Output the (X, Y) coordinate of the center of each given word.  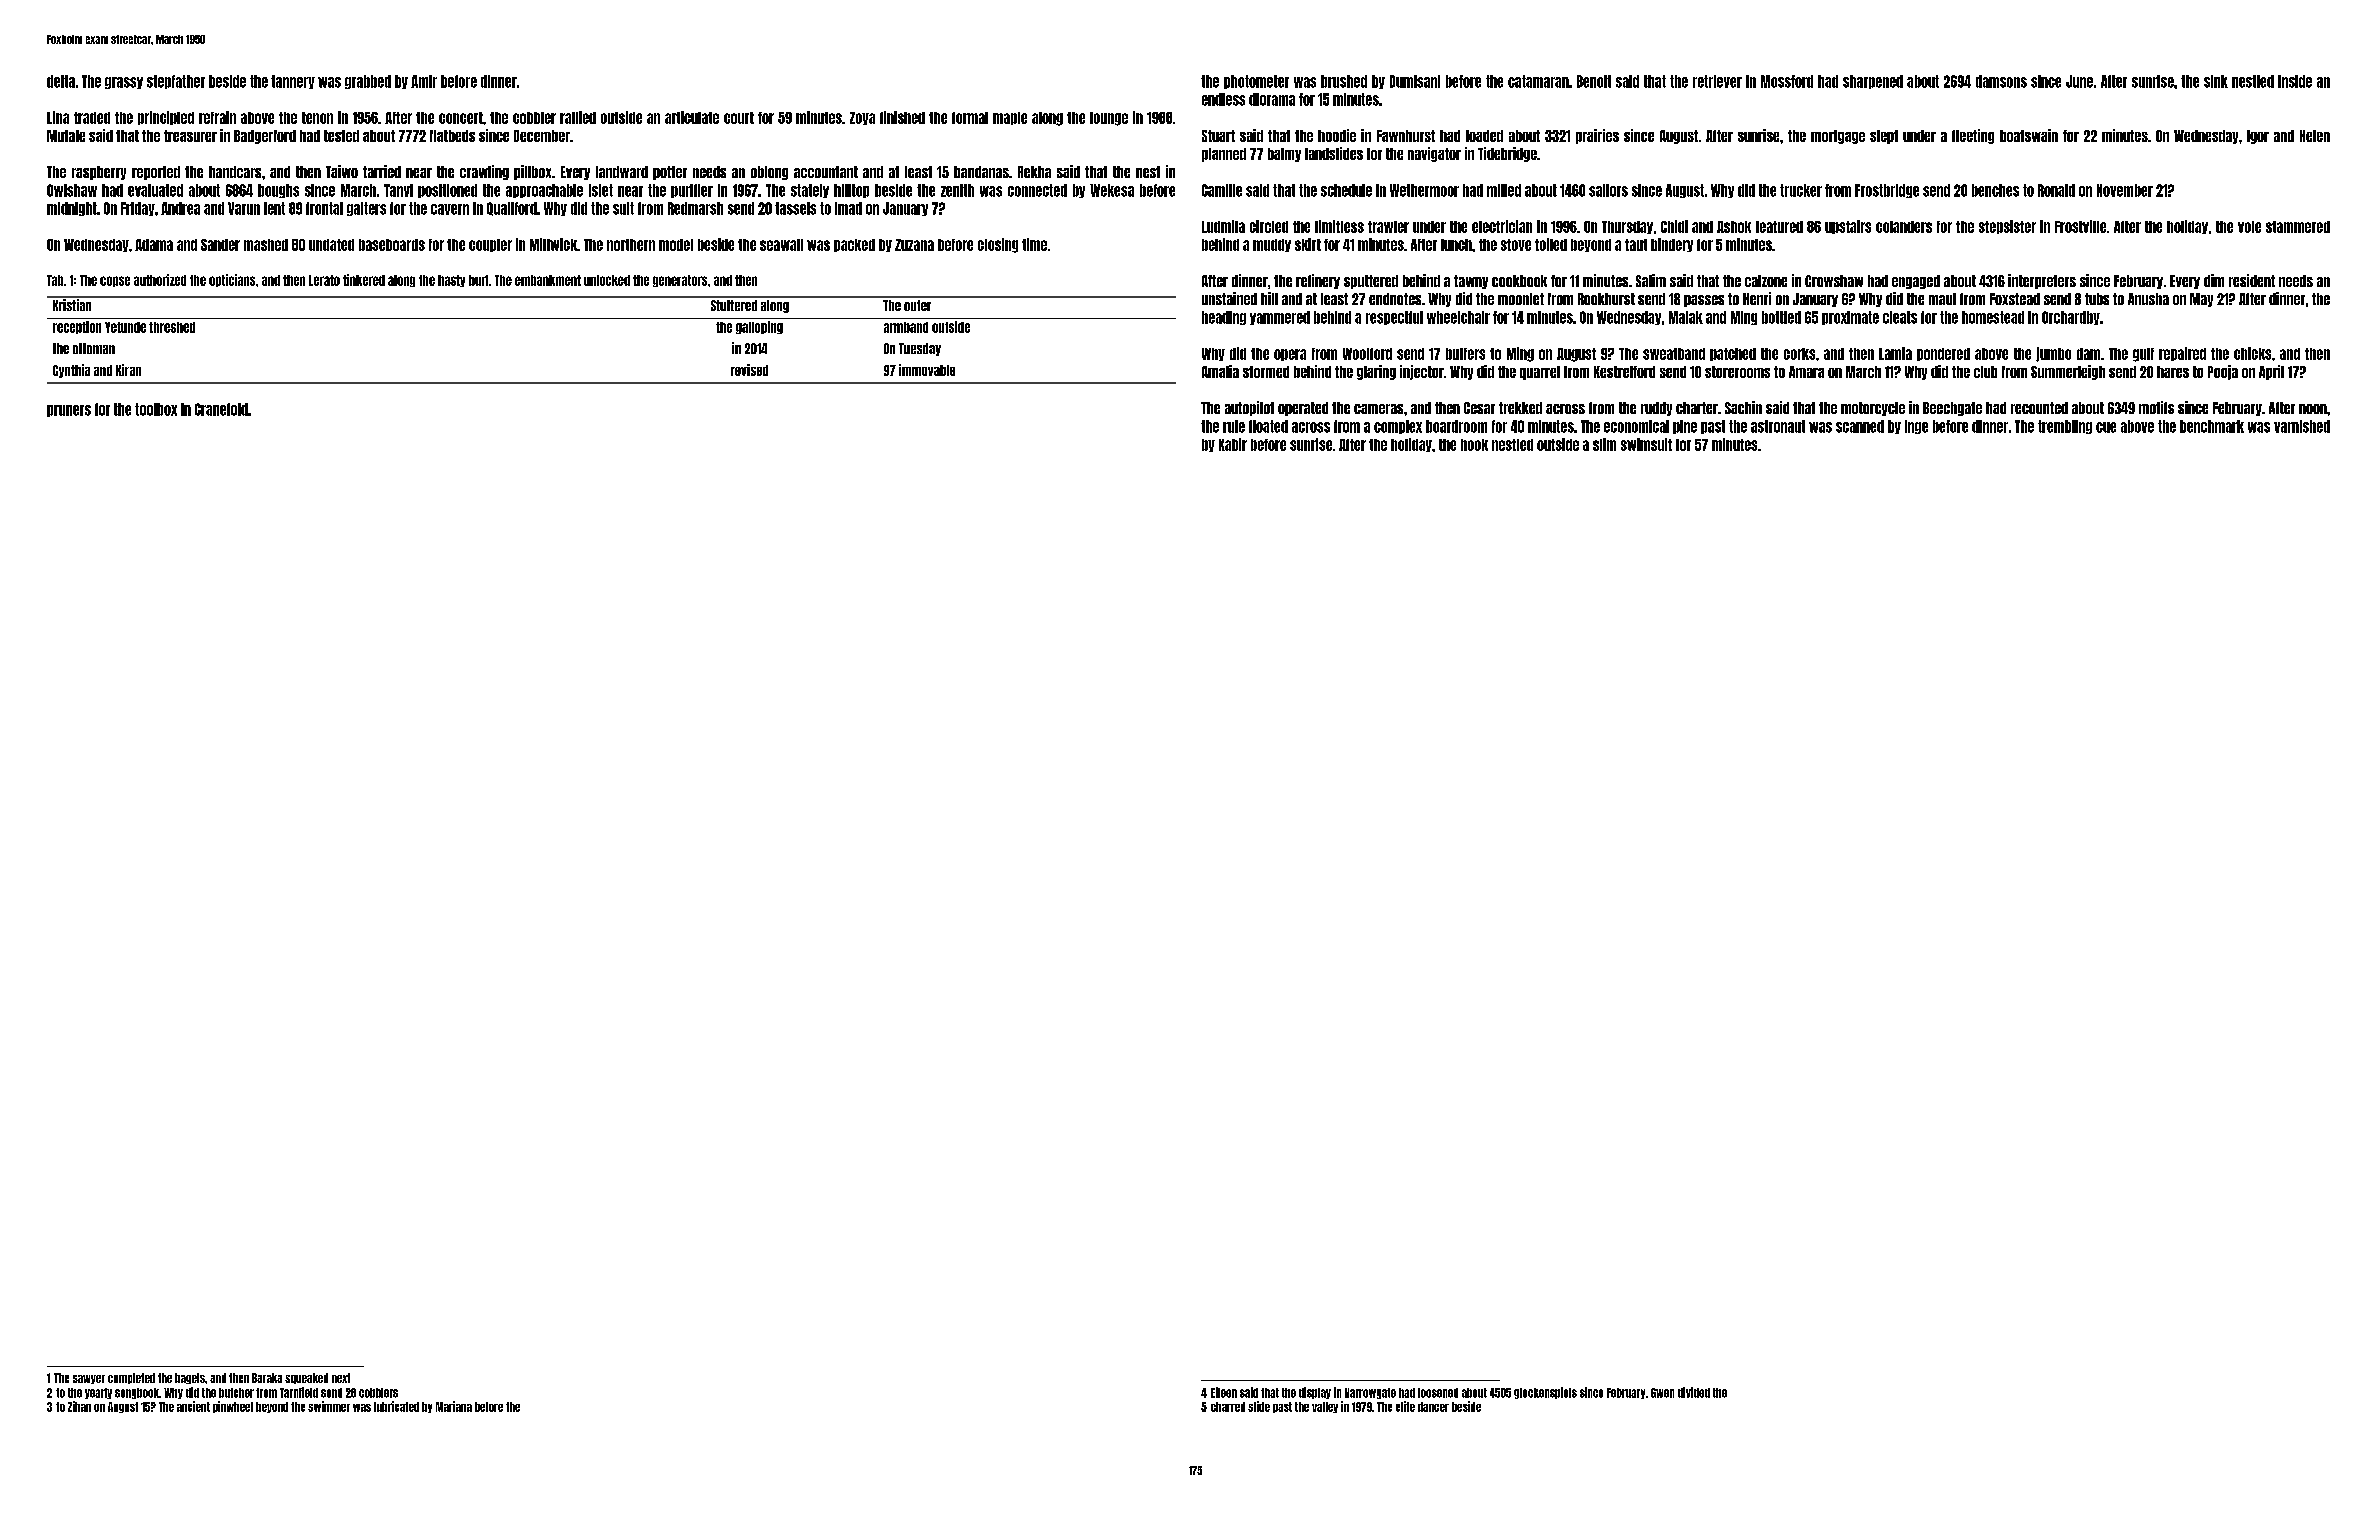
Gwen (1662, 1393)
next (341, 1378)
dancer (1433, 1407)
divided (1694, 1392)
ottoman (94, 348)
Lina (58, 117)
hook (1474, 445)
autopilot (1249, 408)
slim (1604, 444)
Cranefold (221, 409)
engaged (1916, 282)
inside (2295, 81)
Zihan (79, 1406)
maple (1010, 118)
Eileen (1224, 1392)
